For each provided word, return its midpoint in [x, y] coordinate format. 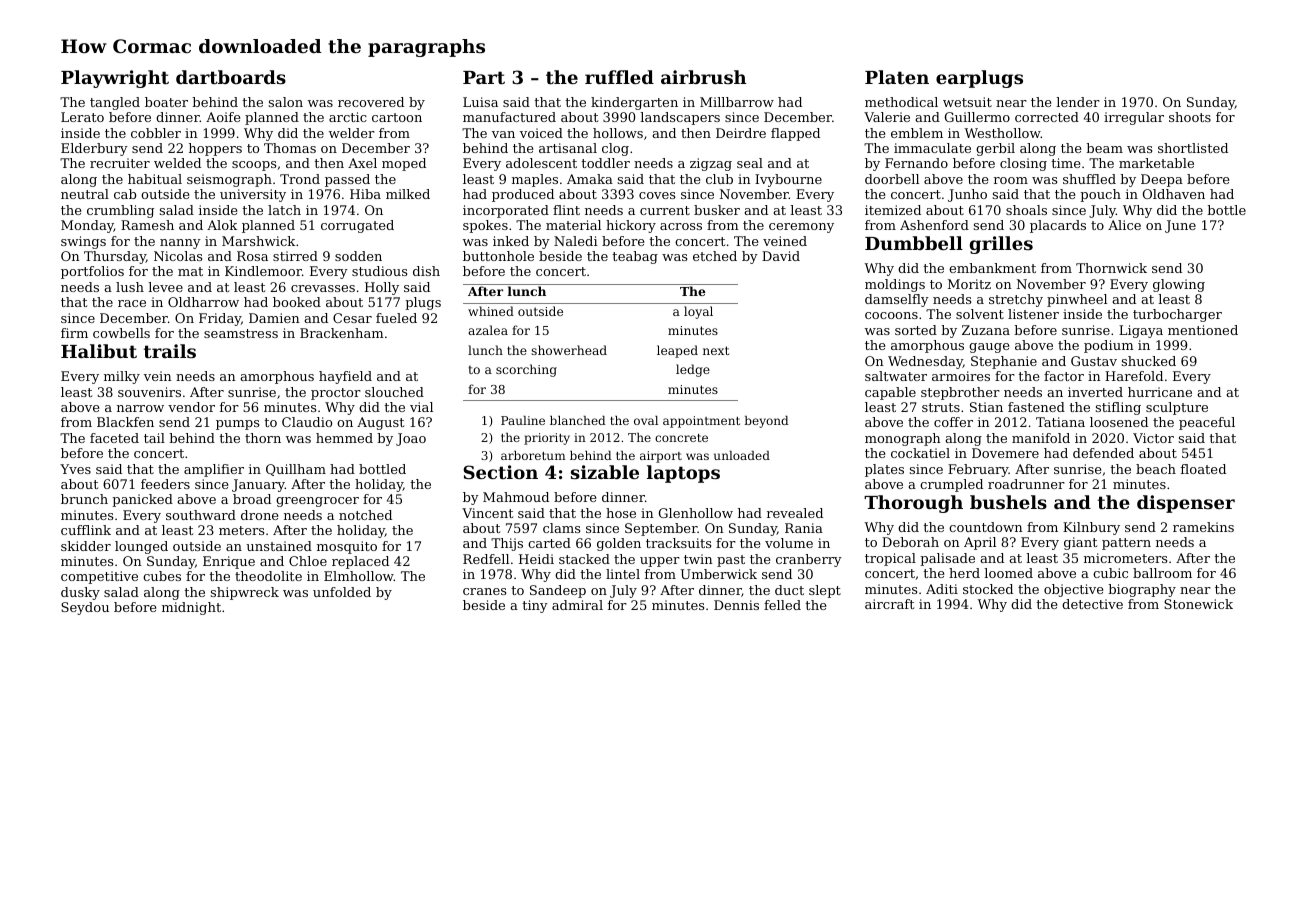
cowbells [121, 333]
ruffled [619, 77]
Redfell [486, 559]
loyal [698, 312]
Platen [897, 77]
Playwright [115, 79]
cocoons [891, 315]
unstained [279, 546]
